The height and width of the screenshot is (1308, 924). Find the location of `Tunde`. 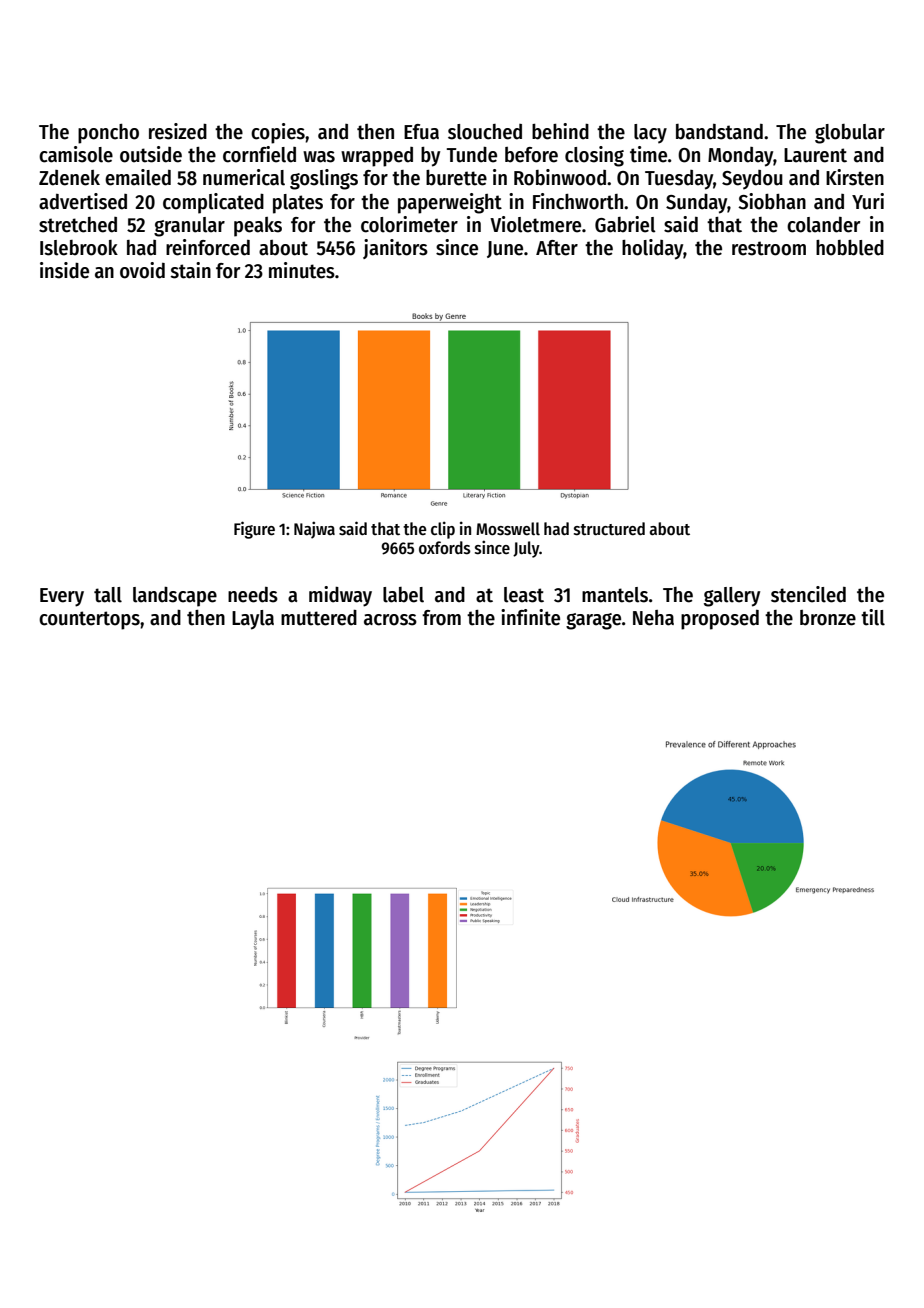

Tunde is located at coordinates (472, 155).
